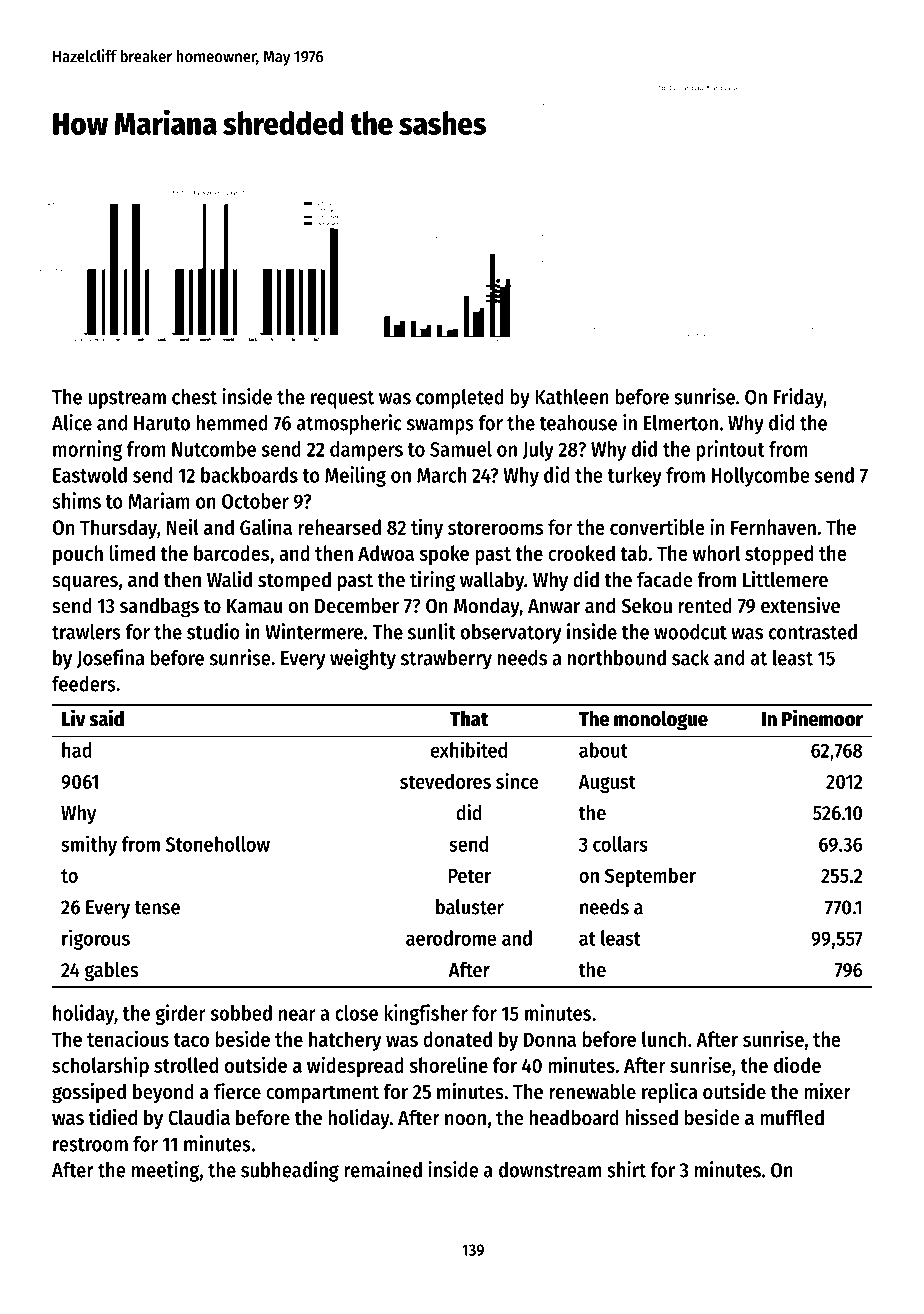  Describe the element at coordinates (165, 1171) in the screenshot. I see `meeting` at that location.
